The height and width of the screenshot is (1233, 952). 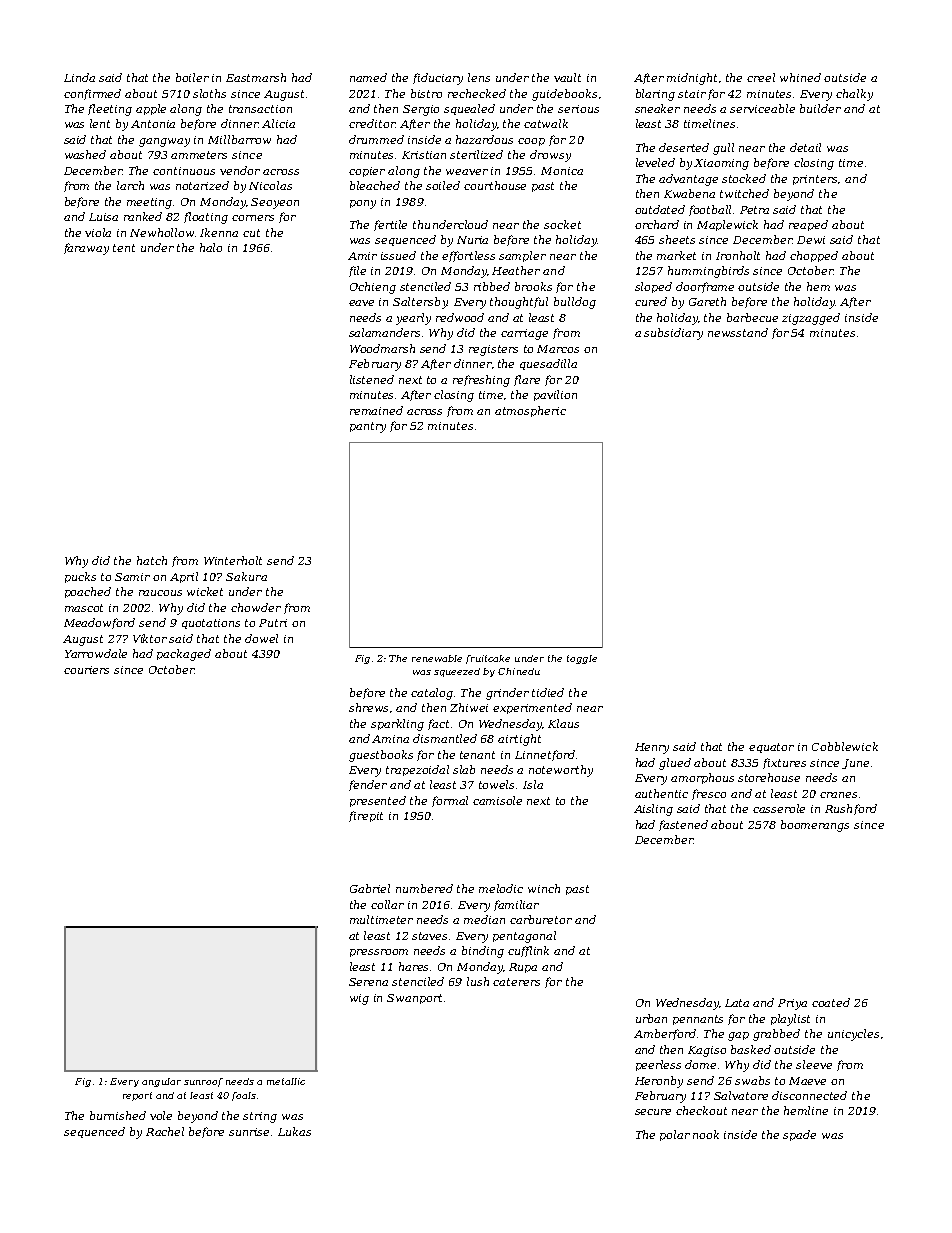 I want to click on Cobblewick, so click(x=845, y=746).
